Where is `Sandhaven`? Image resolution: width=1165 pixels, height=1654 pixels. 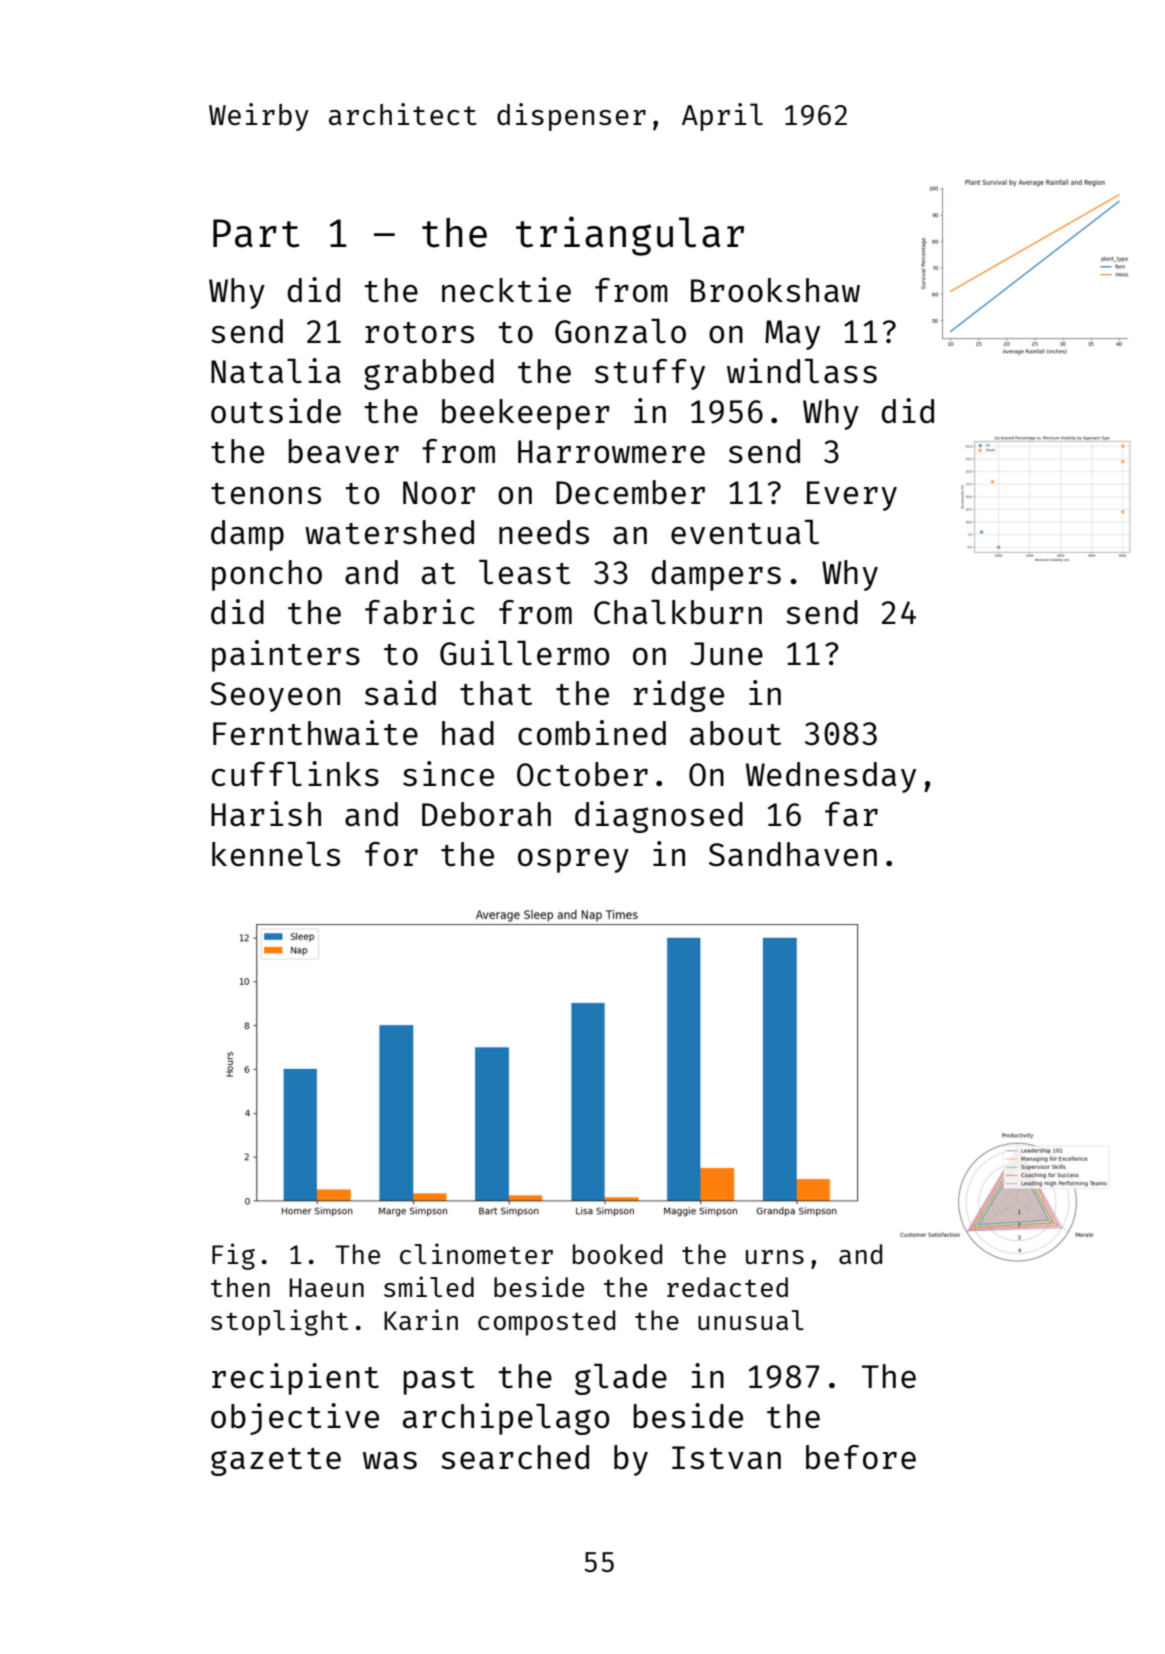
Sandhaven is located at coordinates (793, 854).
